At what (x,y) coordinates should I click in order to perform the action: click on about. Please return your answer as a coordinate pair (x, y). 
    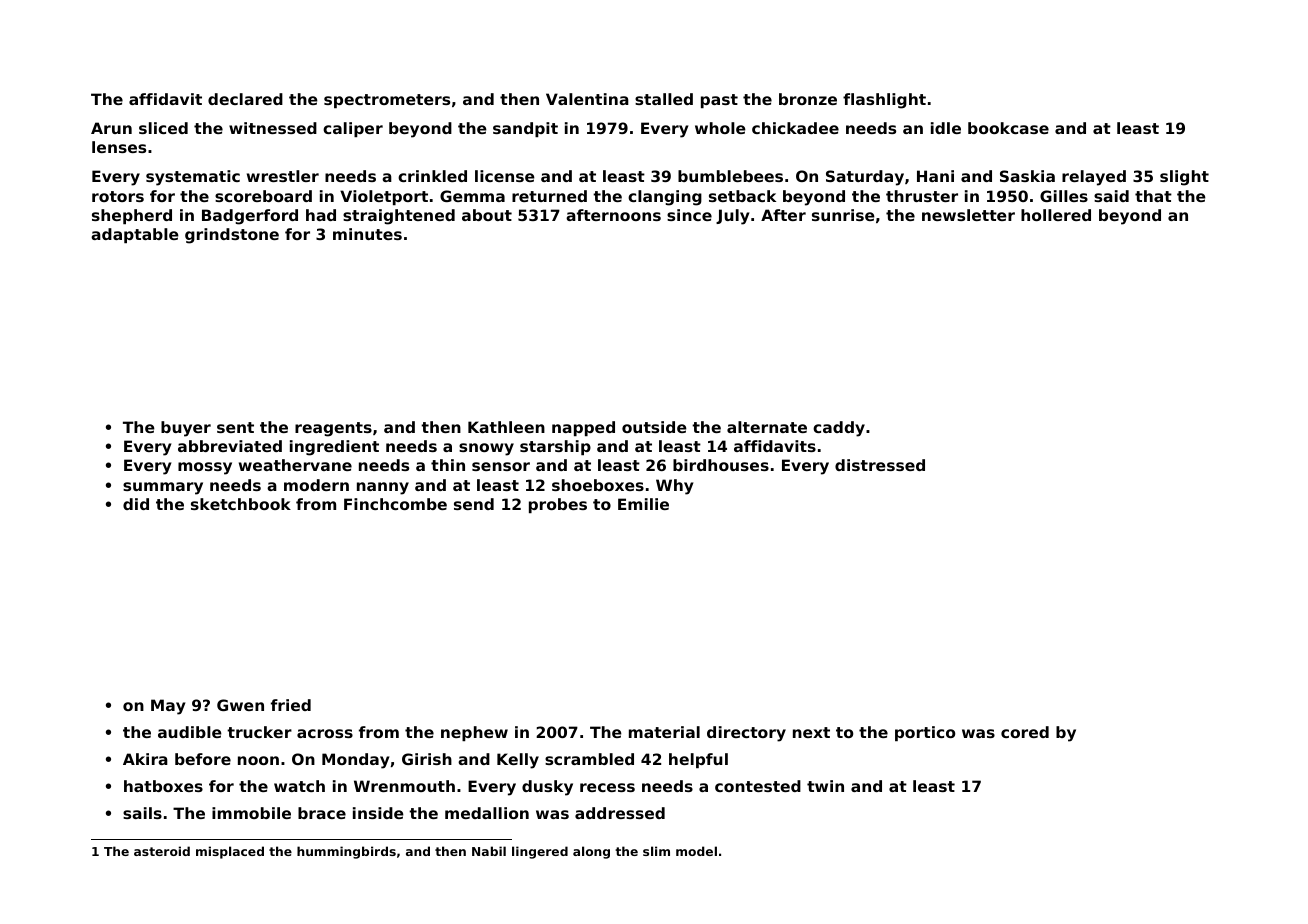
    Looking at the image, I should click on (487, 215).
